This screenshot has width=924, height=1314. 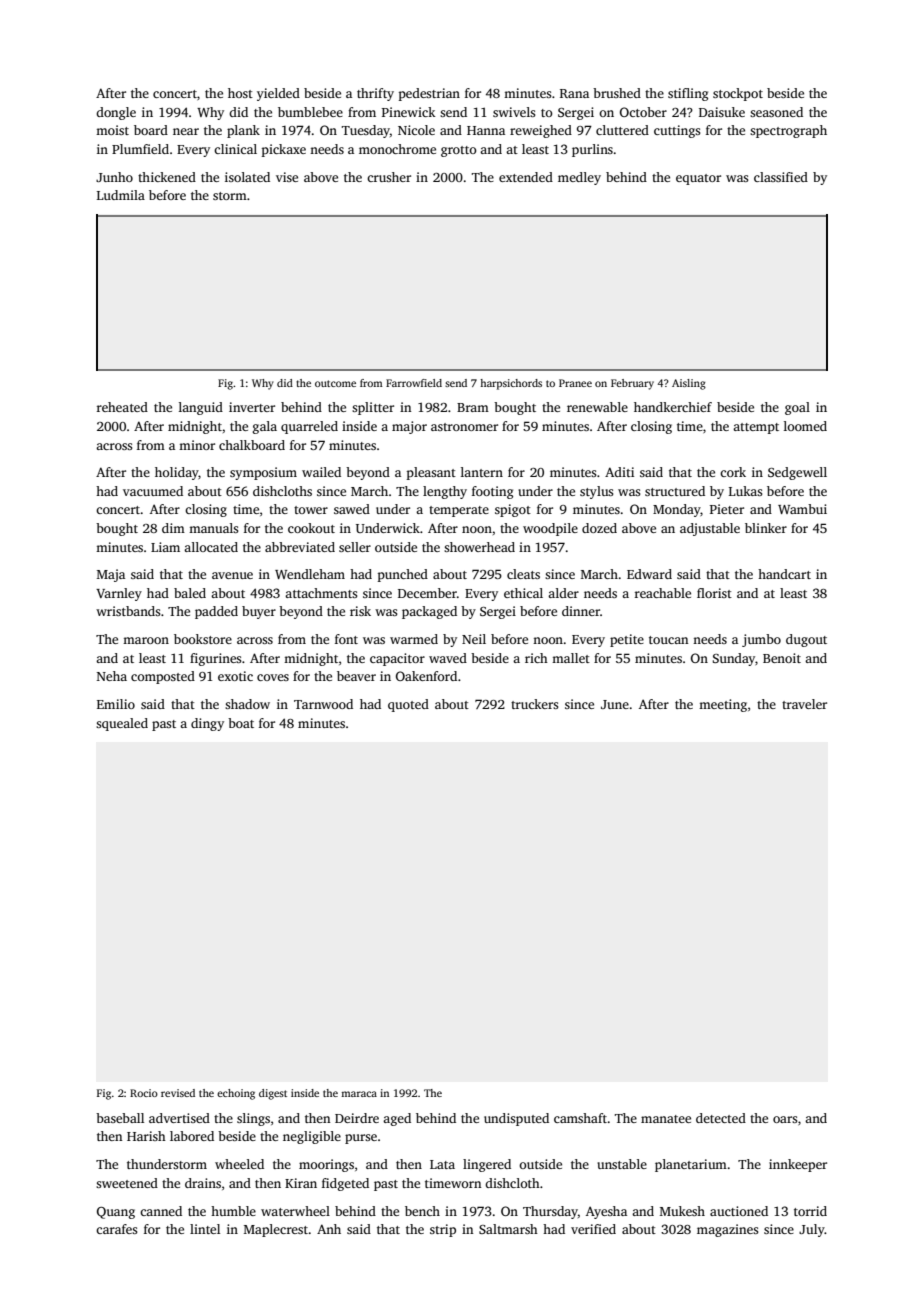 What do you see at coordinates (278, 94) in the screenshot?
I see `yielded` at bounding box center [278, 94].
